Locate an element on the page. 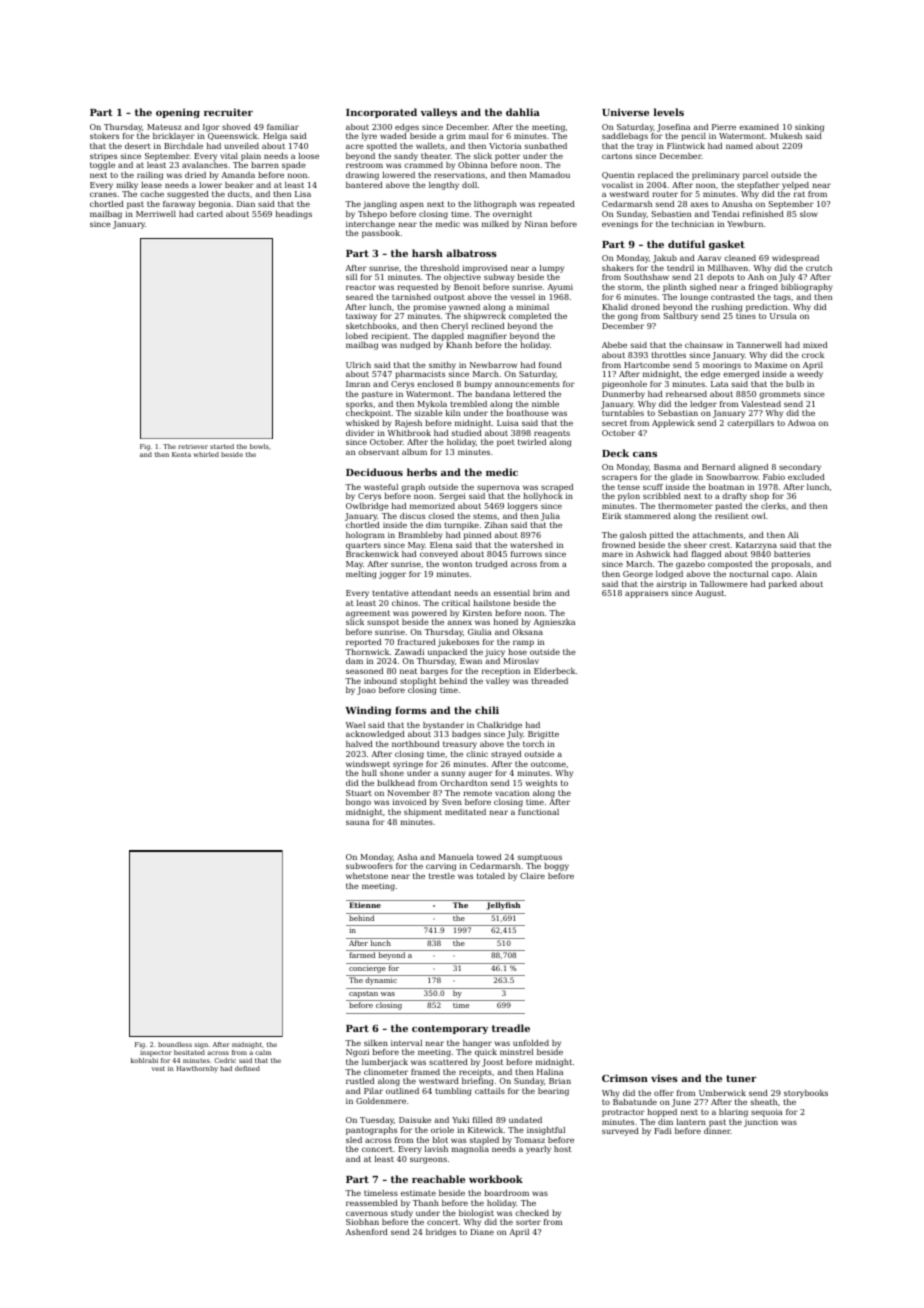 This page has width=924, height=1308. lumpy is located at coordinates (552, 269).
